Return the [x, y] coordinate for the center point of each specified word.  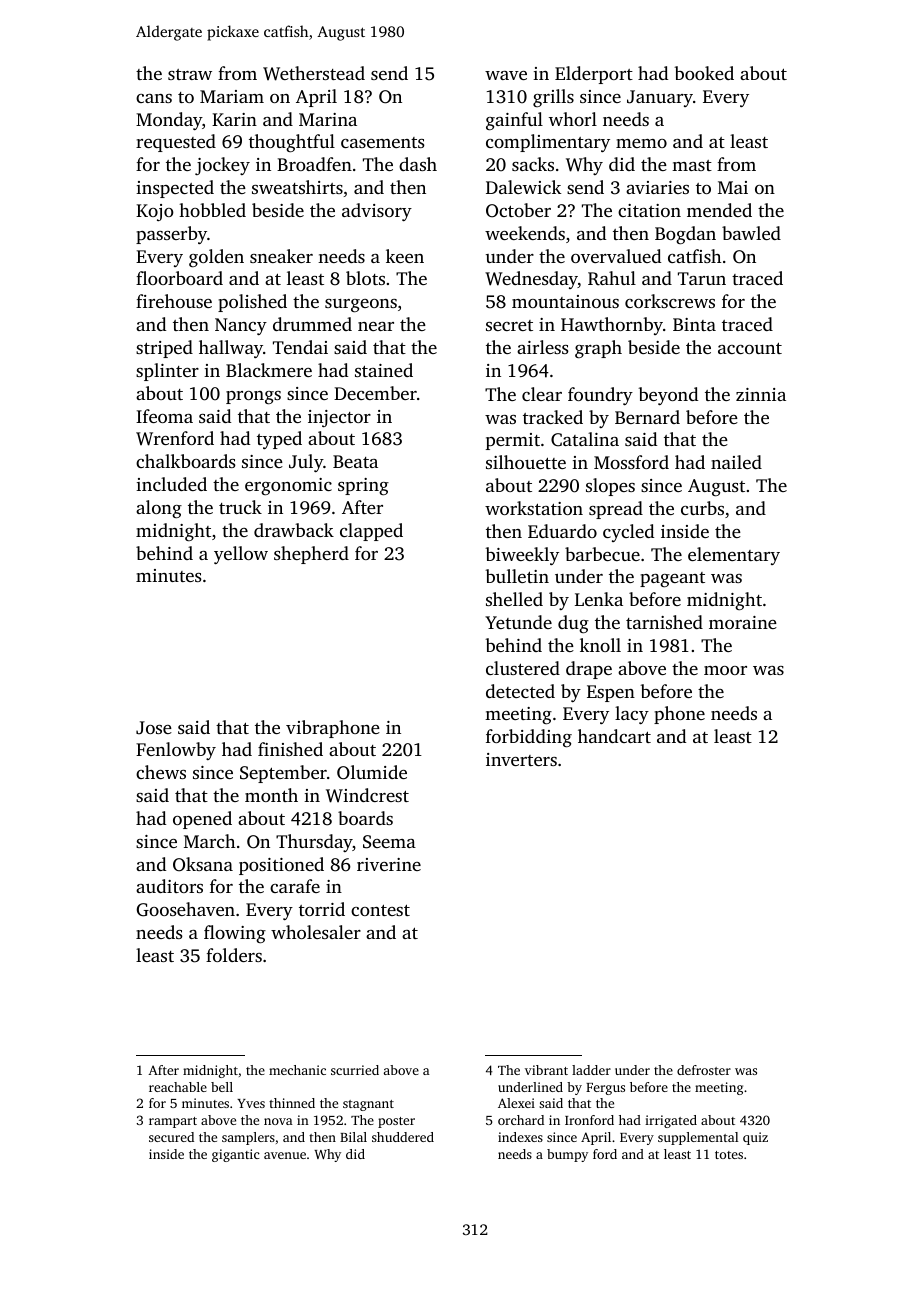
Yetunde [518, 622]
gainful [514, 121]
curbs [702, 508]
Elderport [594, 75]
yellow [241, 555]
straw [190, 74]
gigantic [236, 1155]
